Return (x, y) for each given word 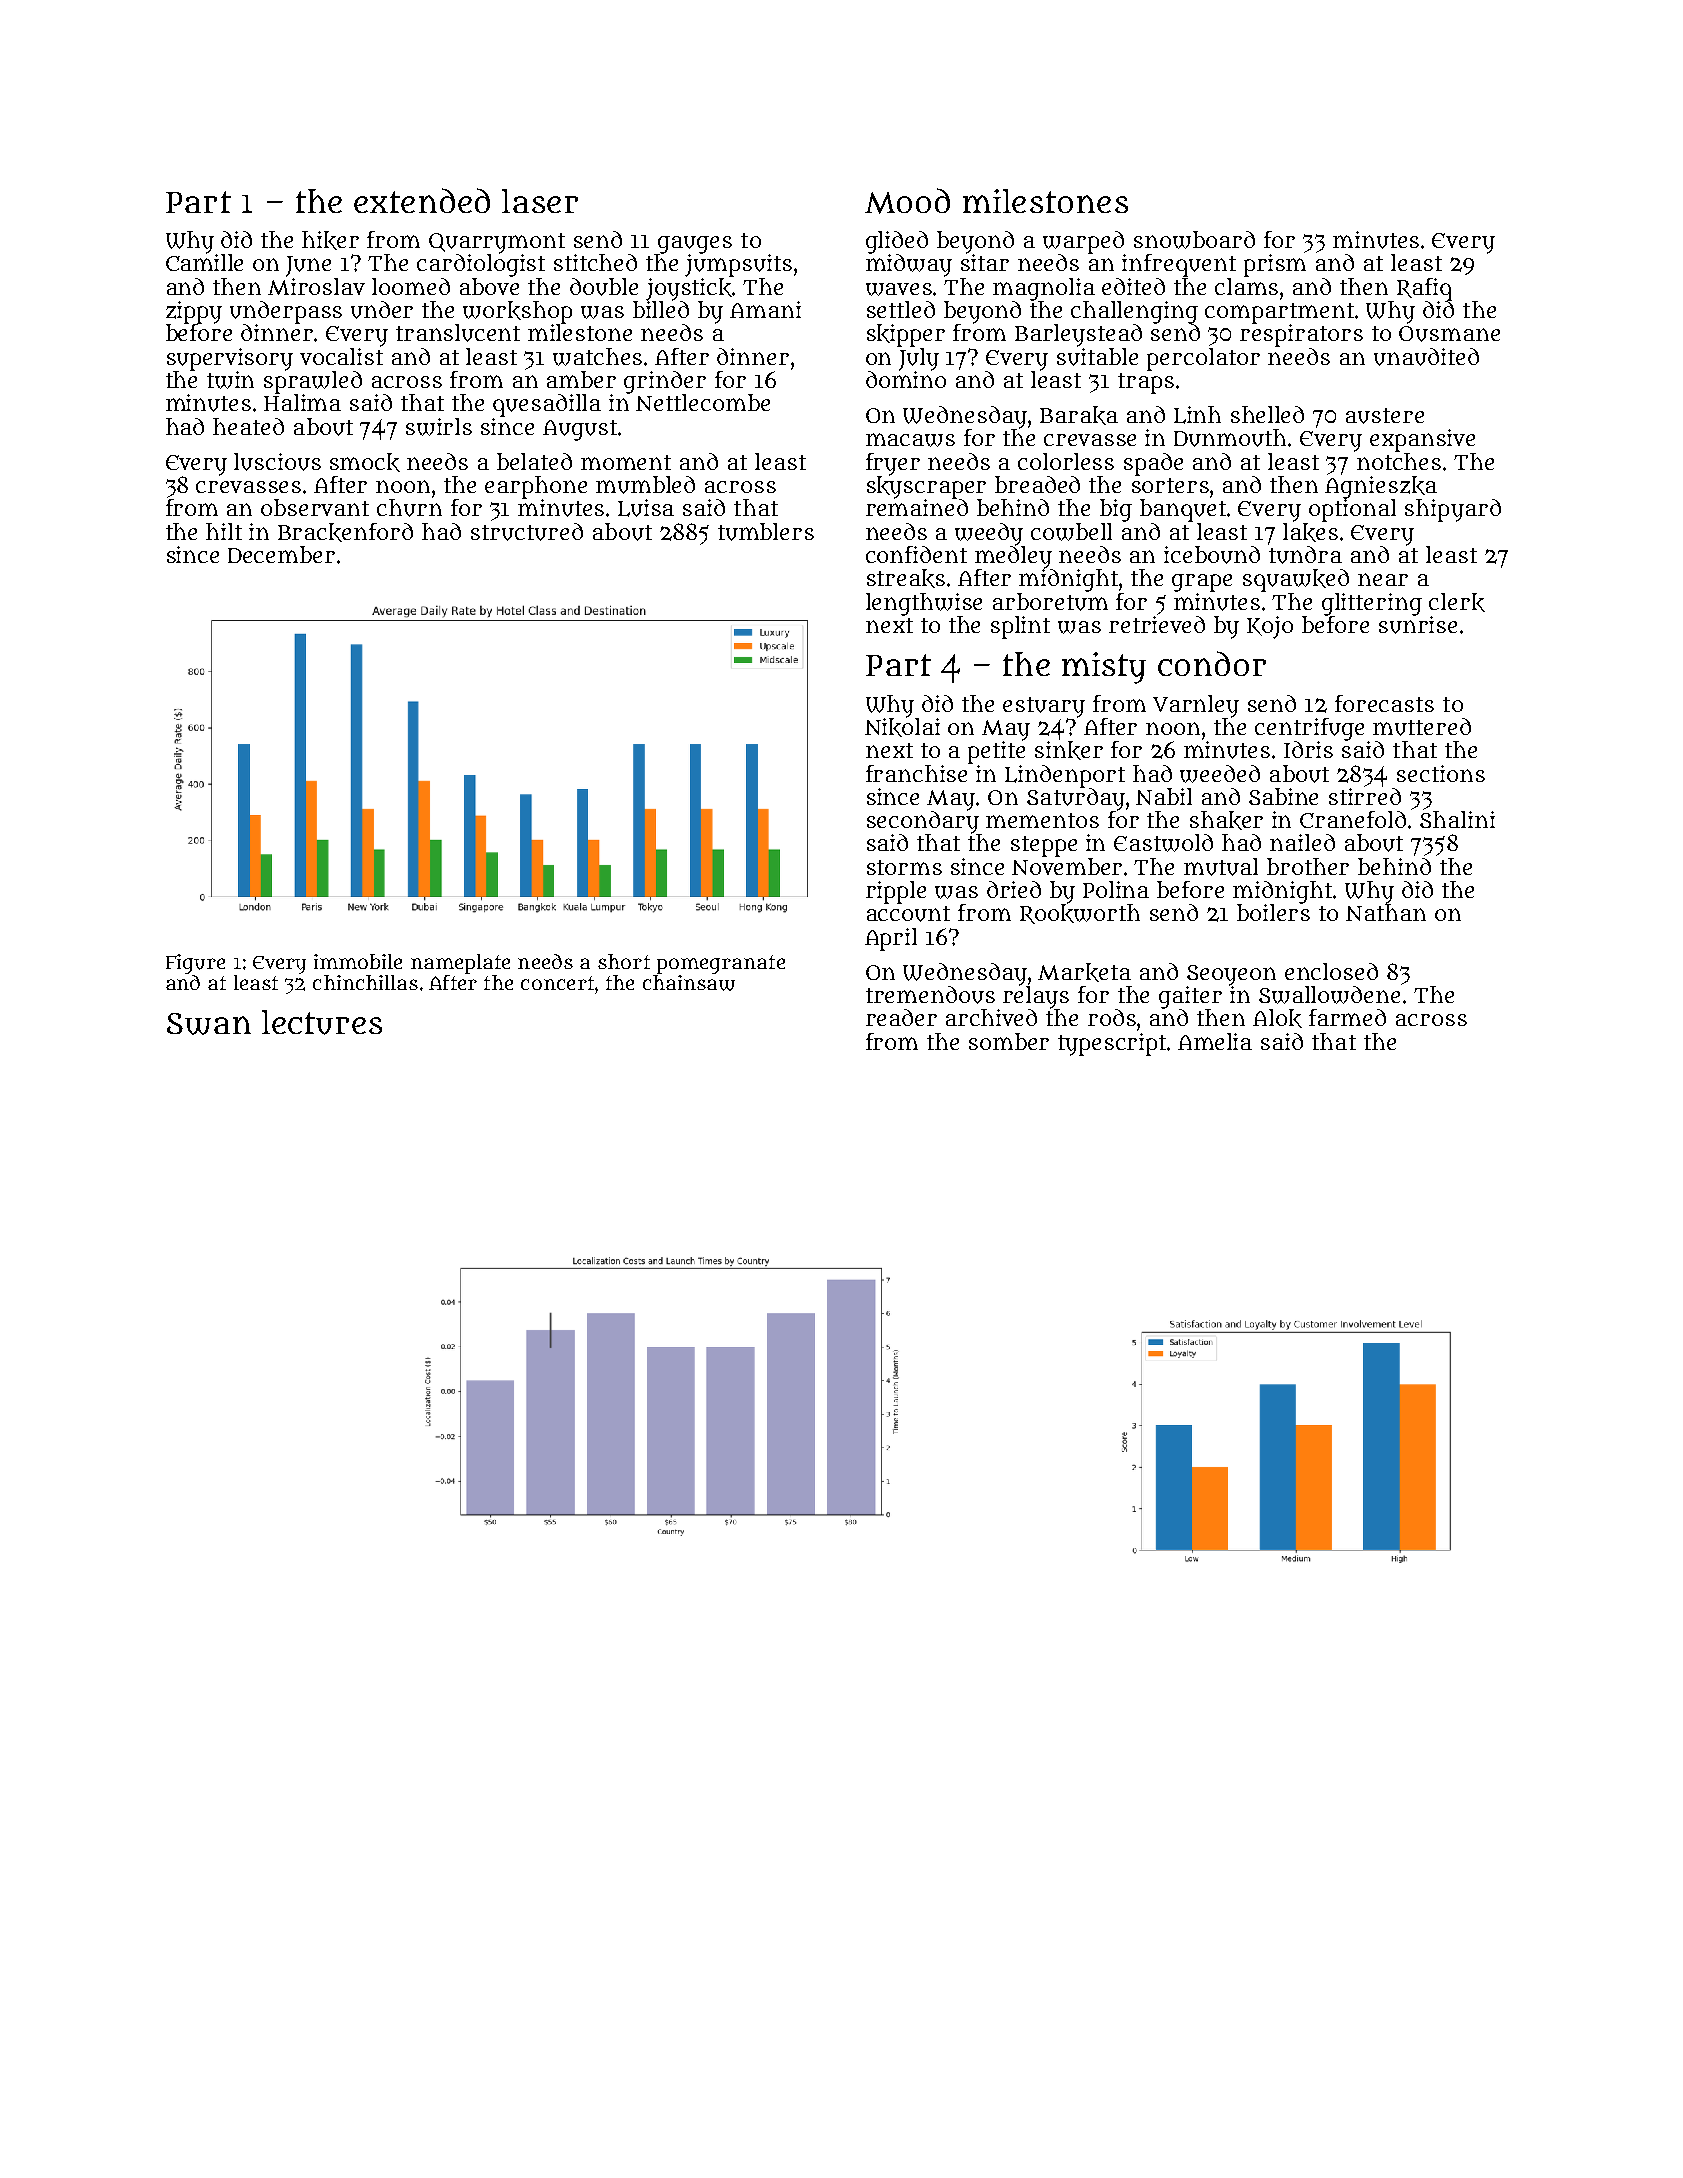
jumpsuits (738, 265)
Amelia (1215, 1041)
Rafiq (1424, 289)
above (489, 286)
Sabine (1283, 796)
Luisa (646, 508)
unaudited (1426, 357)
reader (901, 1017)
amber (581, 379)
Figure (195, 964)
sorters (1170, 485)
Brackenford (345, 532)
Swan (209, 1024)
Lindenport (1065, 776)
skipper (906, 335)
